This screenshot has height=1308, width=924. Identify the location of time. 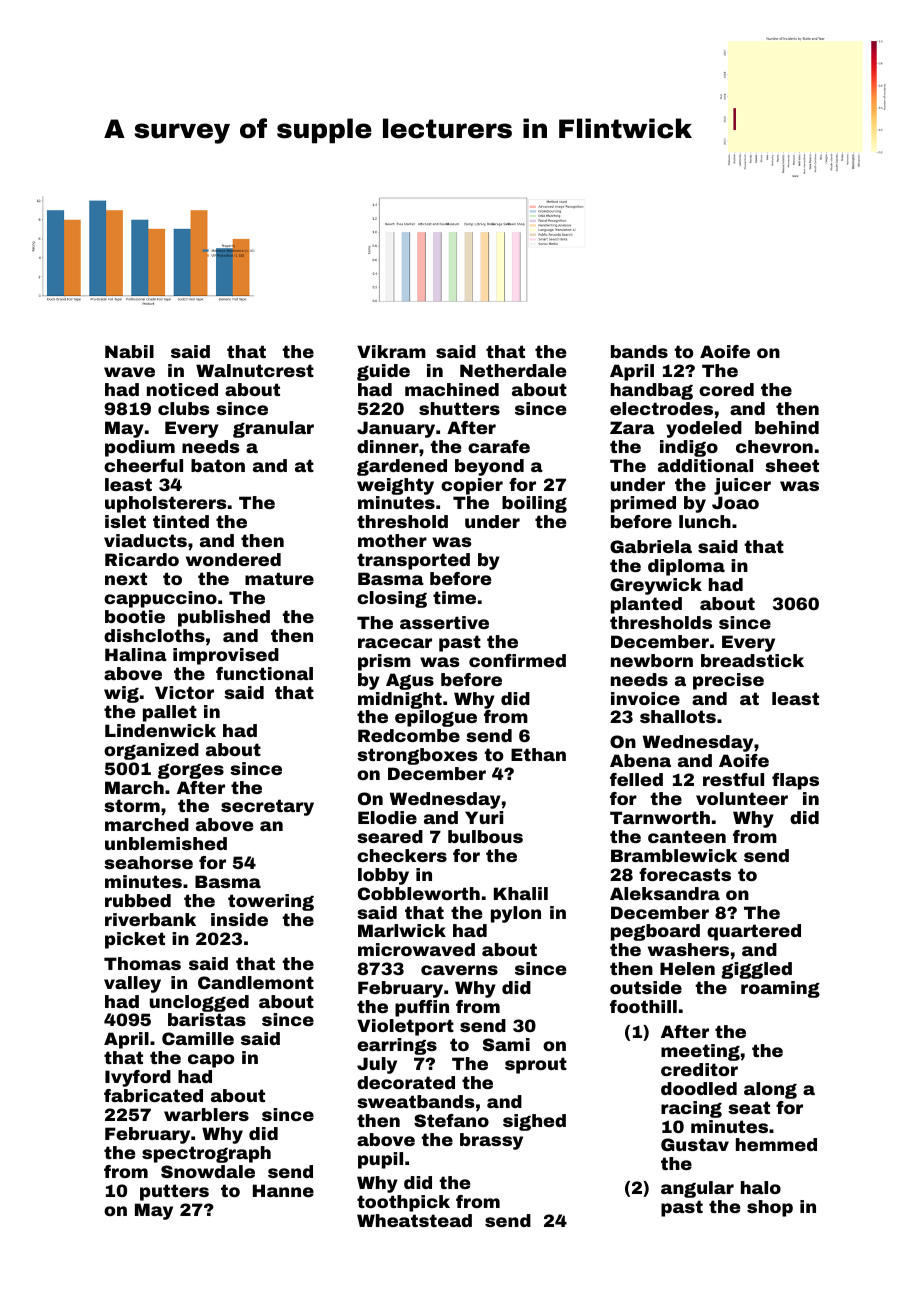
(454, 597).
